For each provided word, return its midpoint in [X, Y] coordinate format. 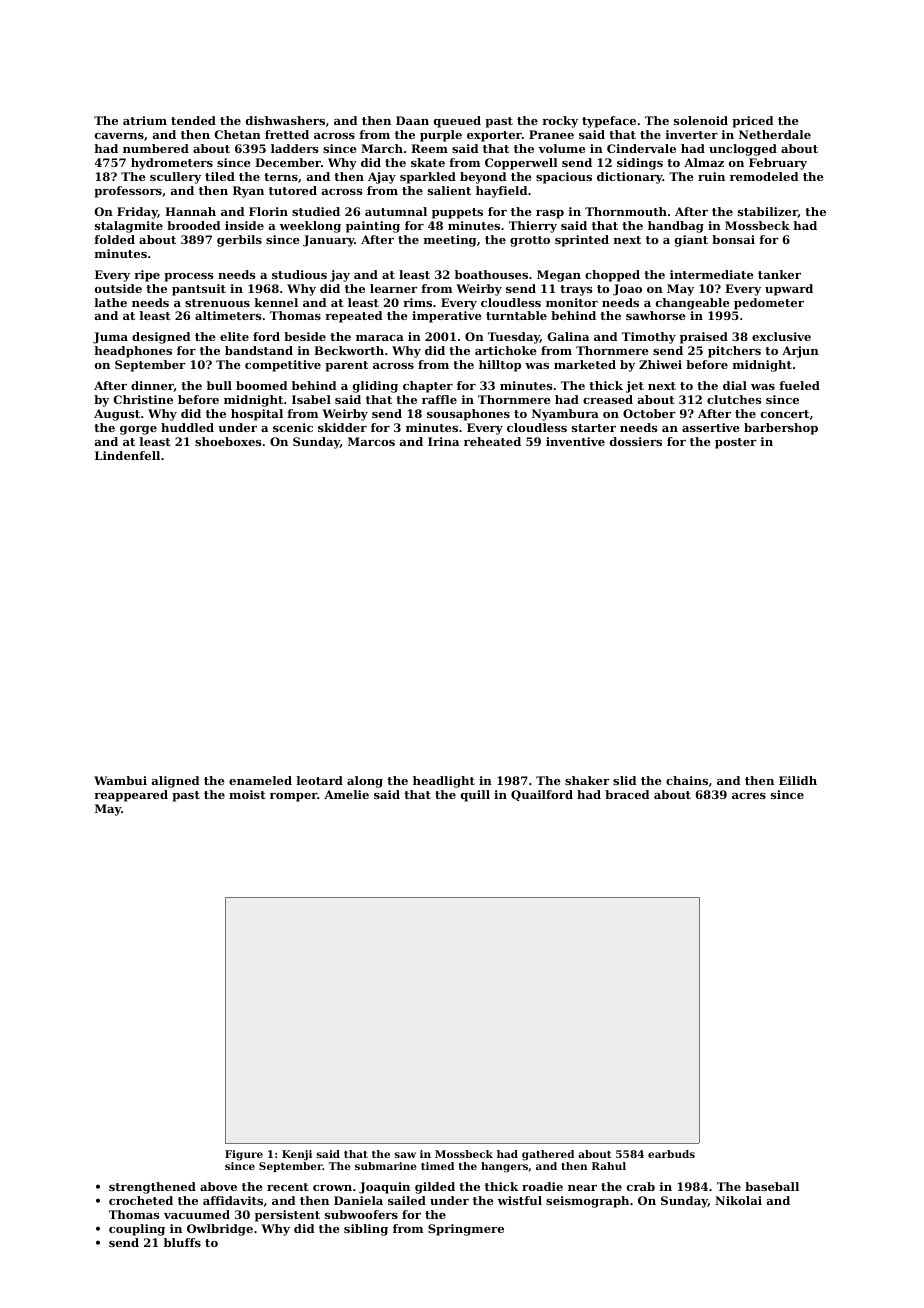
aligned [175, 782]
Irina [443, 441]
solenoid [701, 120]
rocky [560, 122]
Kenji [297, 1155]
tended [193, 120]
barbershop [781, 429]
